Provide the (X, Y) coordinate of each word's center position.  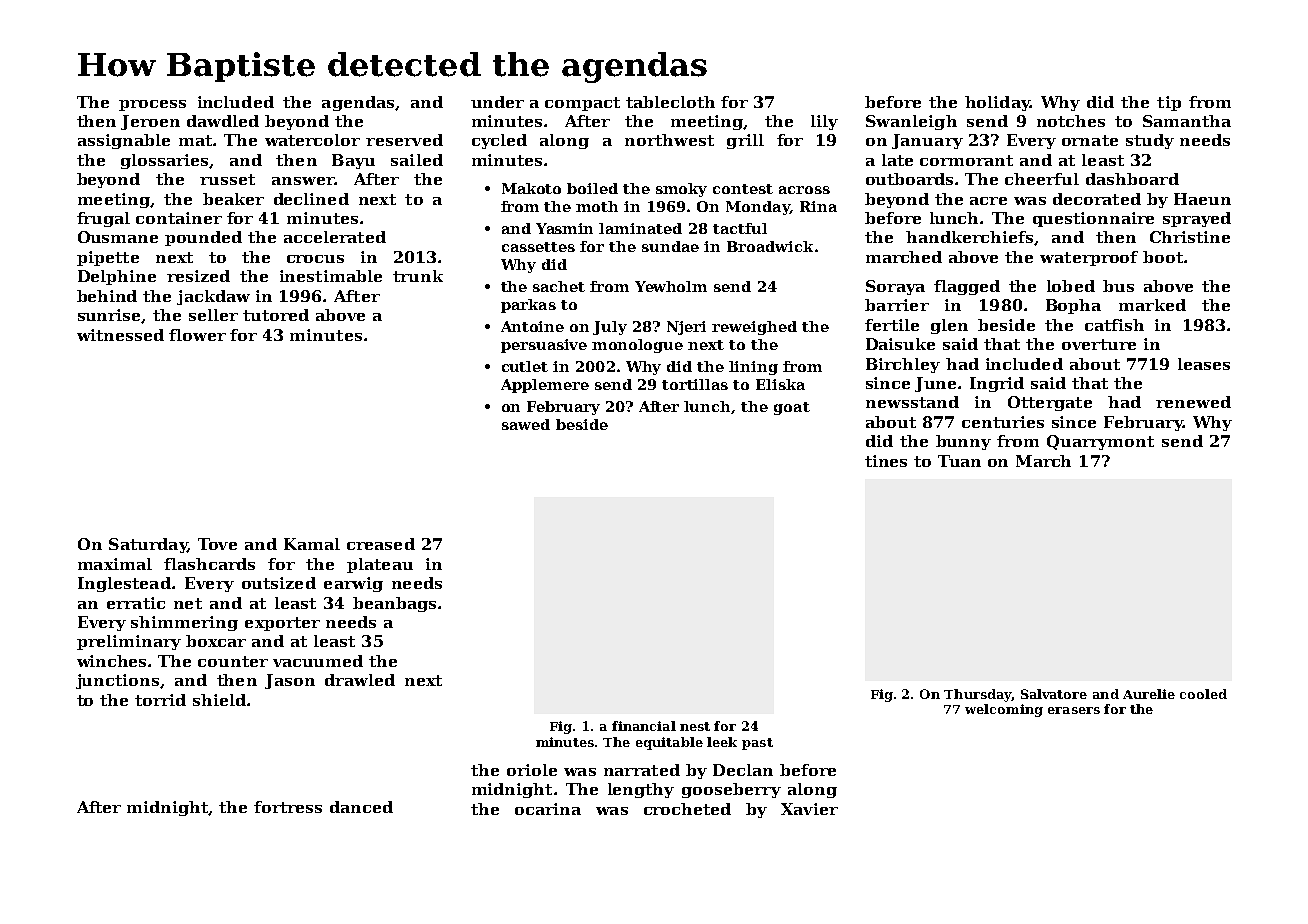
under (497, 102)
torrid (160, 700)
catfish (1114, 325)
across (804, 190)
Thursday (977, 695)
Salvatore (1054, 694)
